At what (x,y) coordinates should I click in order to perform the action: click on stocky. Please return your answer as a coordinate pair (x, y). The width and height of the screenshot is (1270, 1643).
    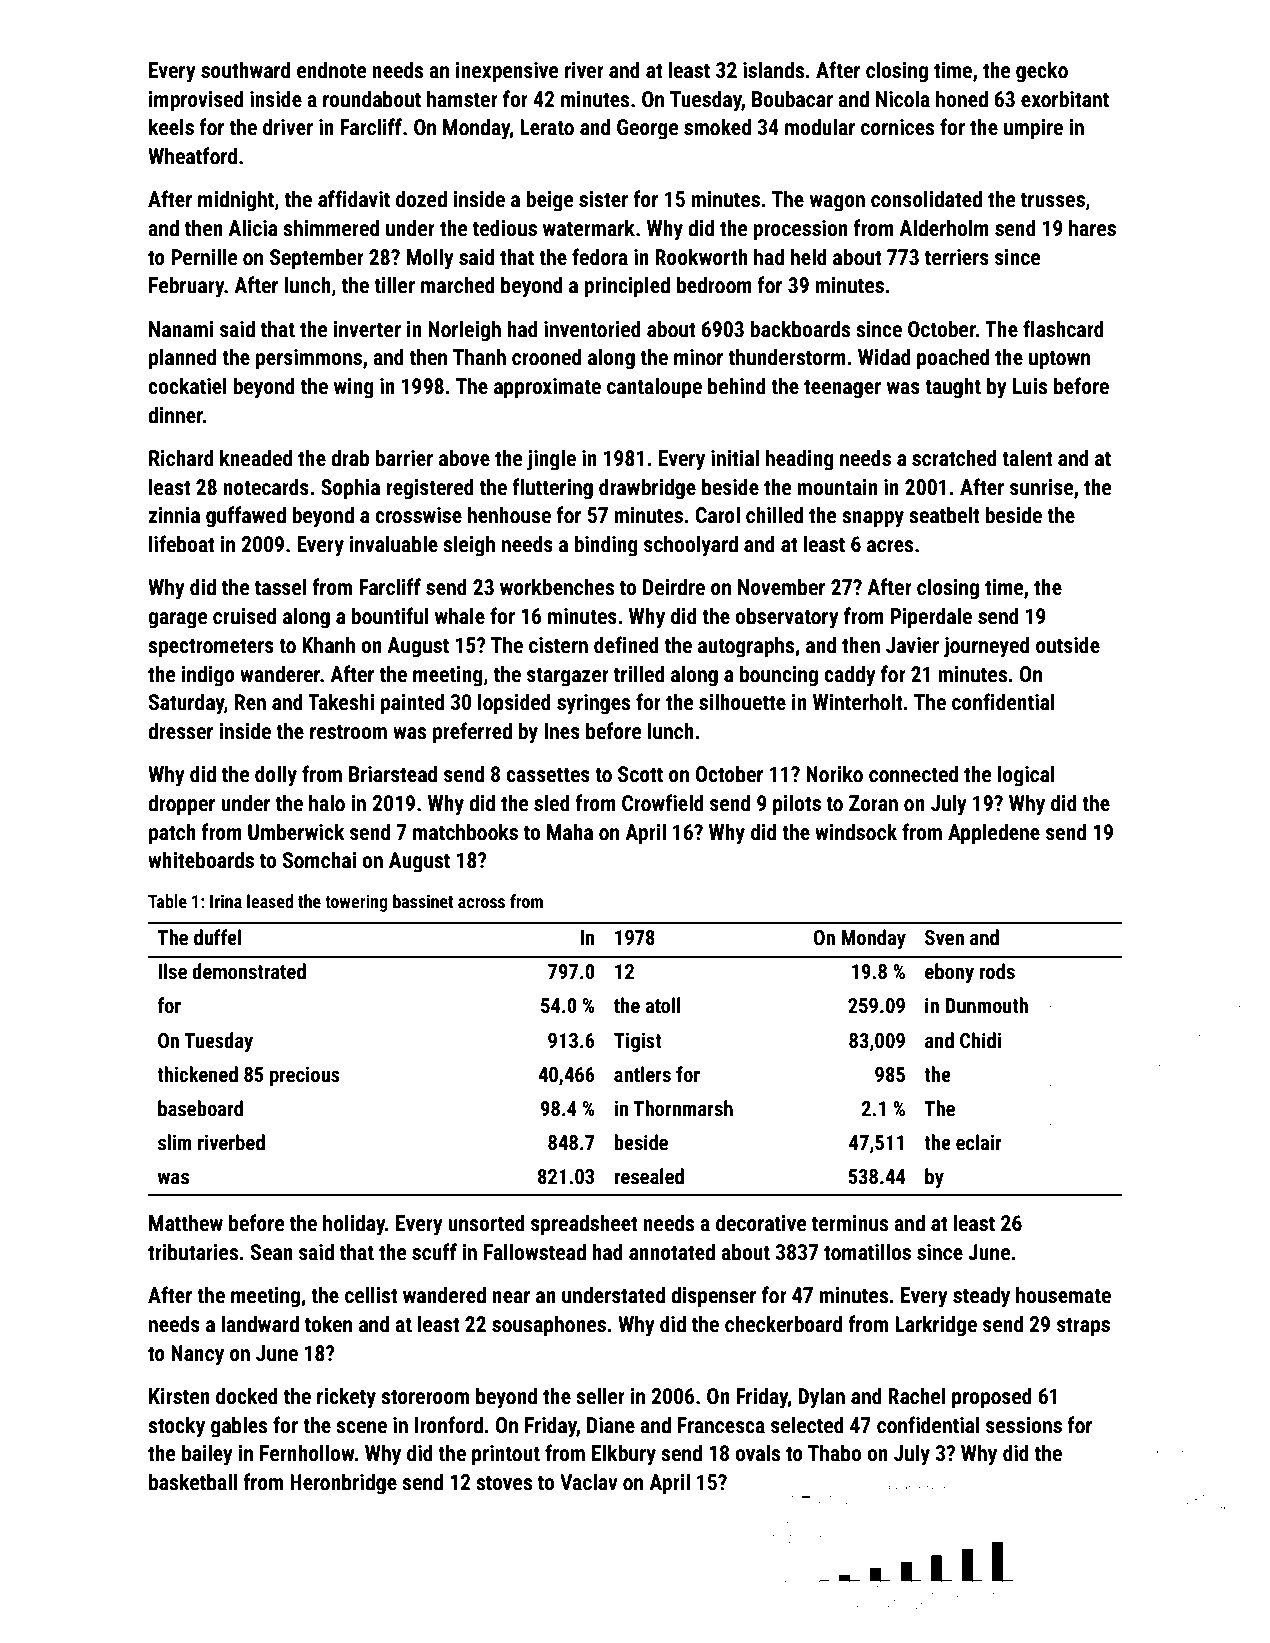
    Looking at the image, I should click on (176, 1427).
